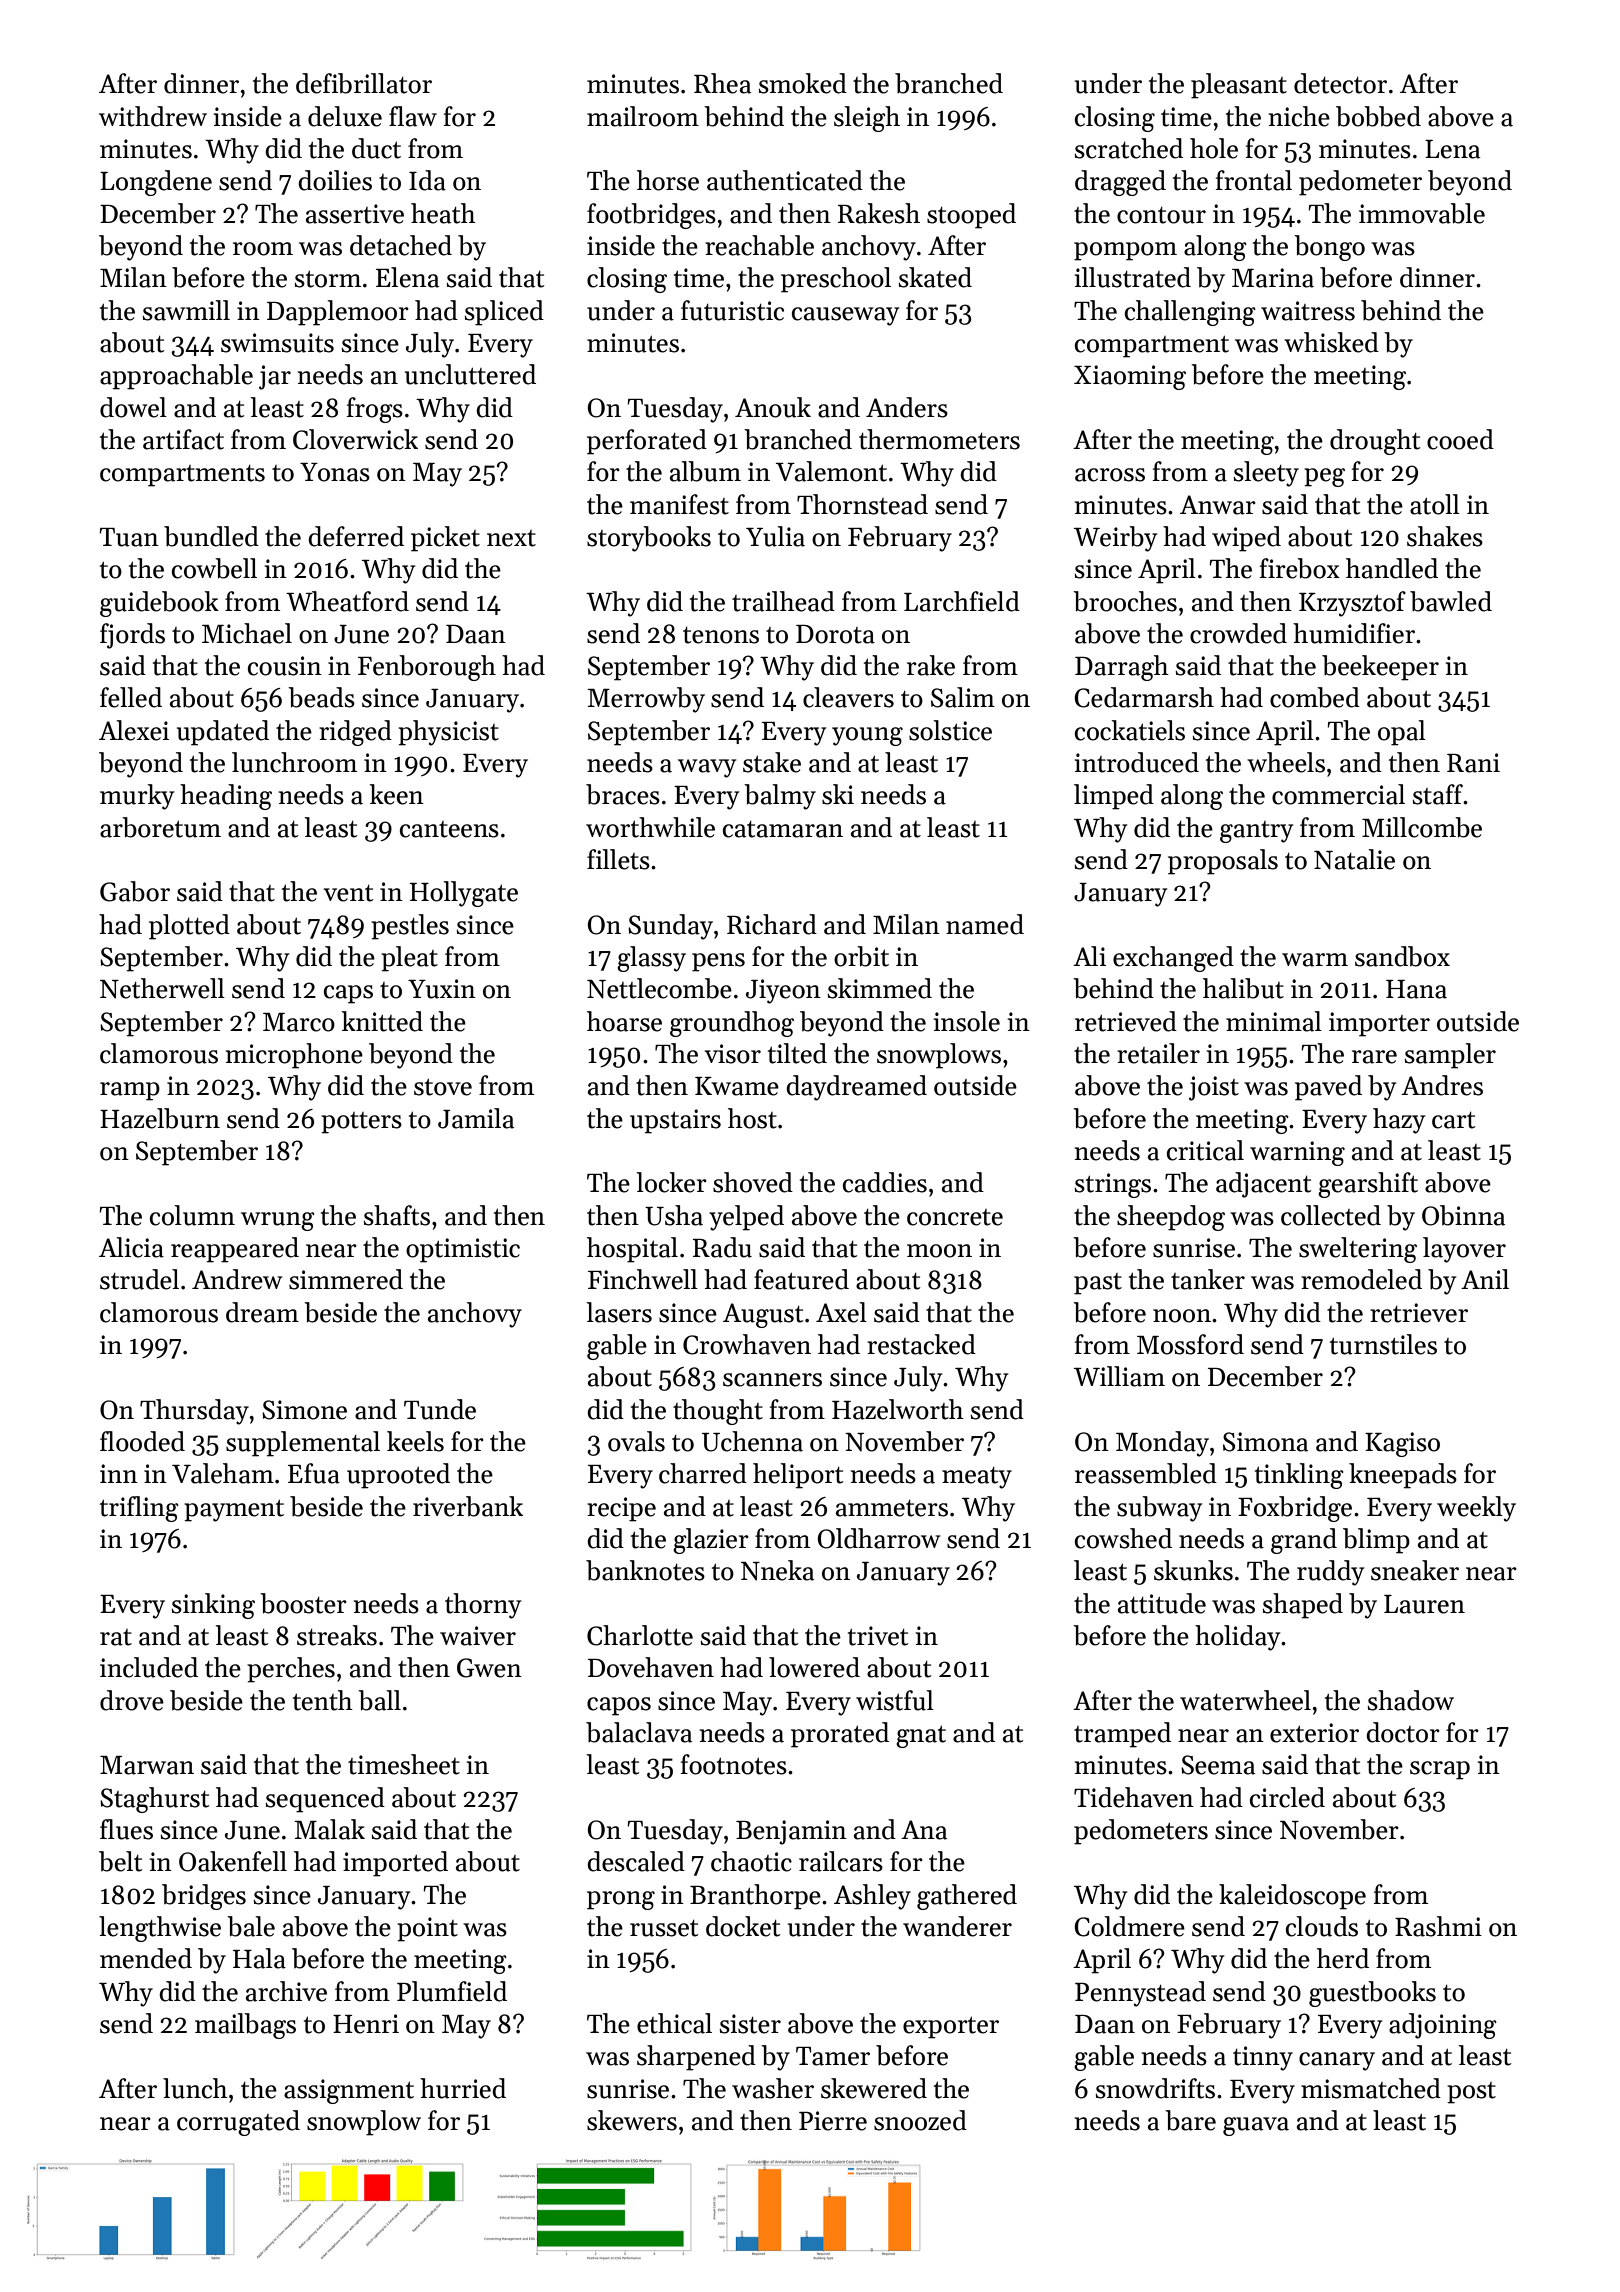  What do you see at coordinates (1239, 86) in the screenshot?
I see `pleasant` at bounding box center [1239, 86].
